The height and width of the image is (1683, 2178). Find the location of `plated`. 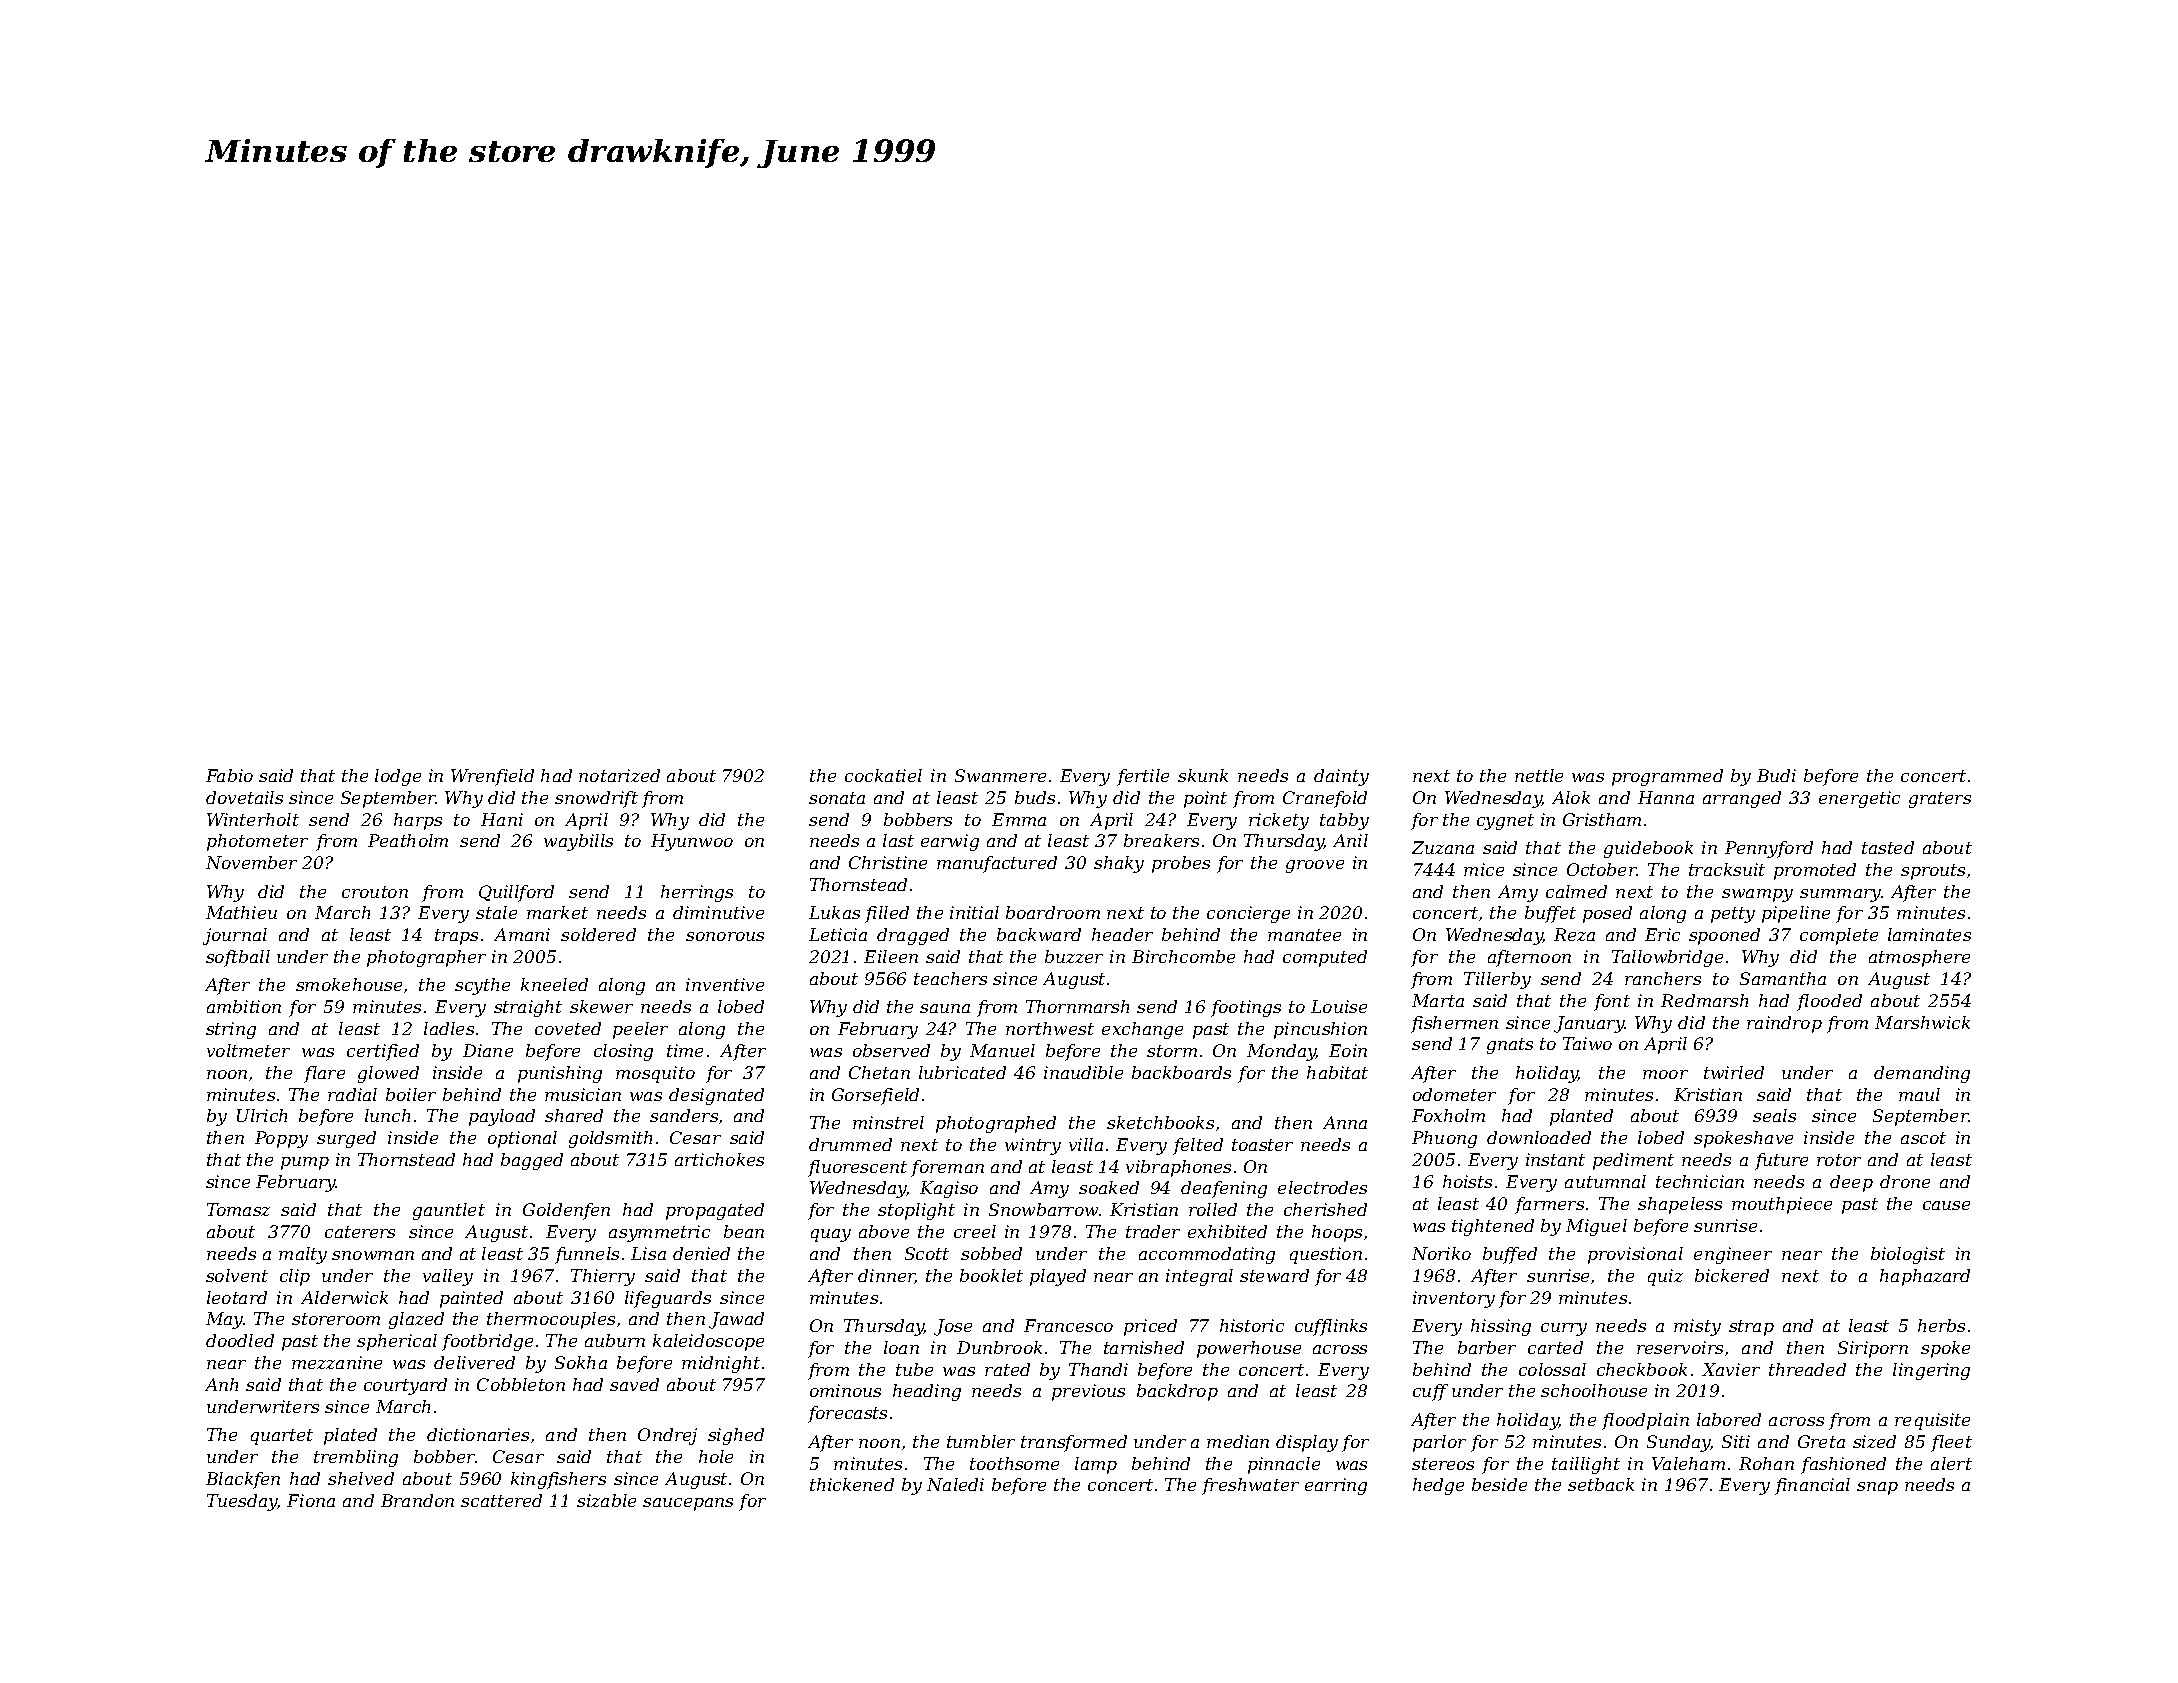

plated is located at coordinates (350, 1436).
